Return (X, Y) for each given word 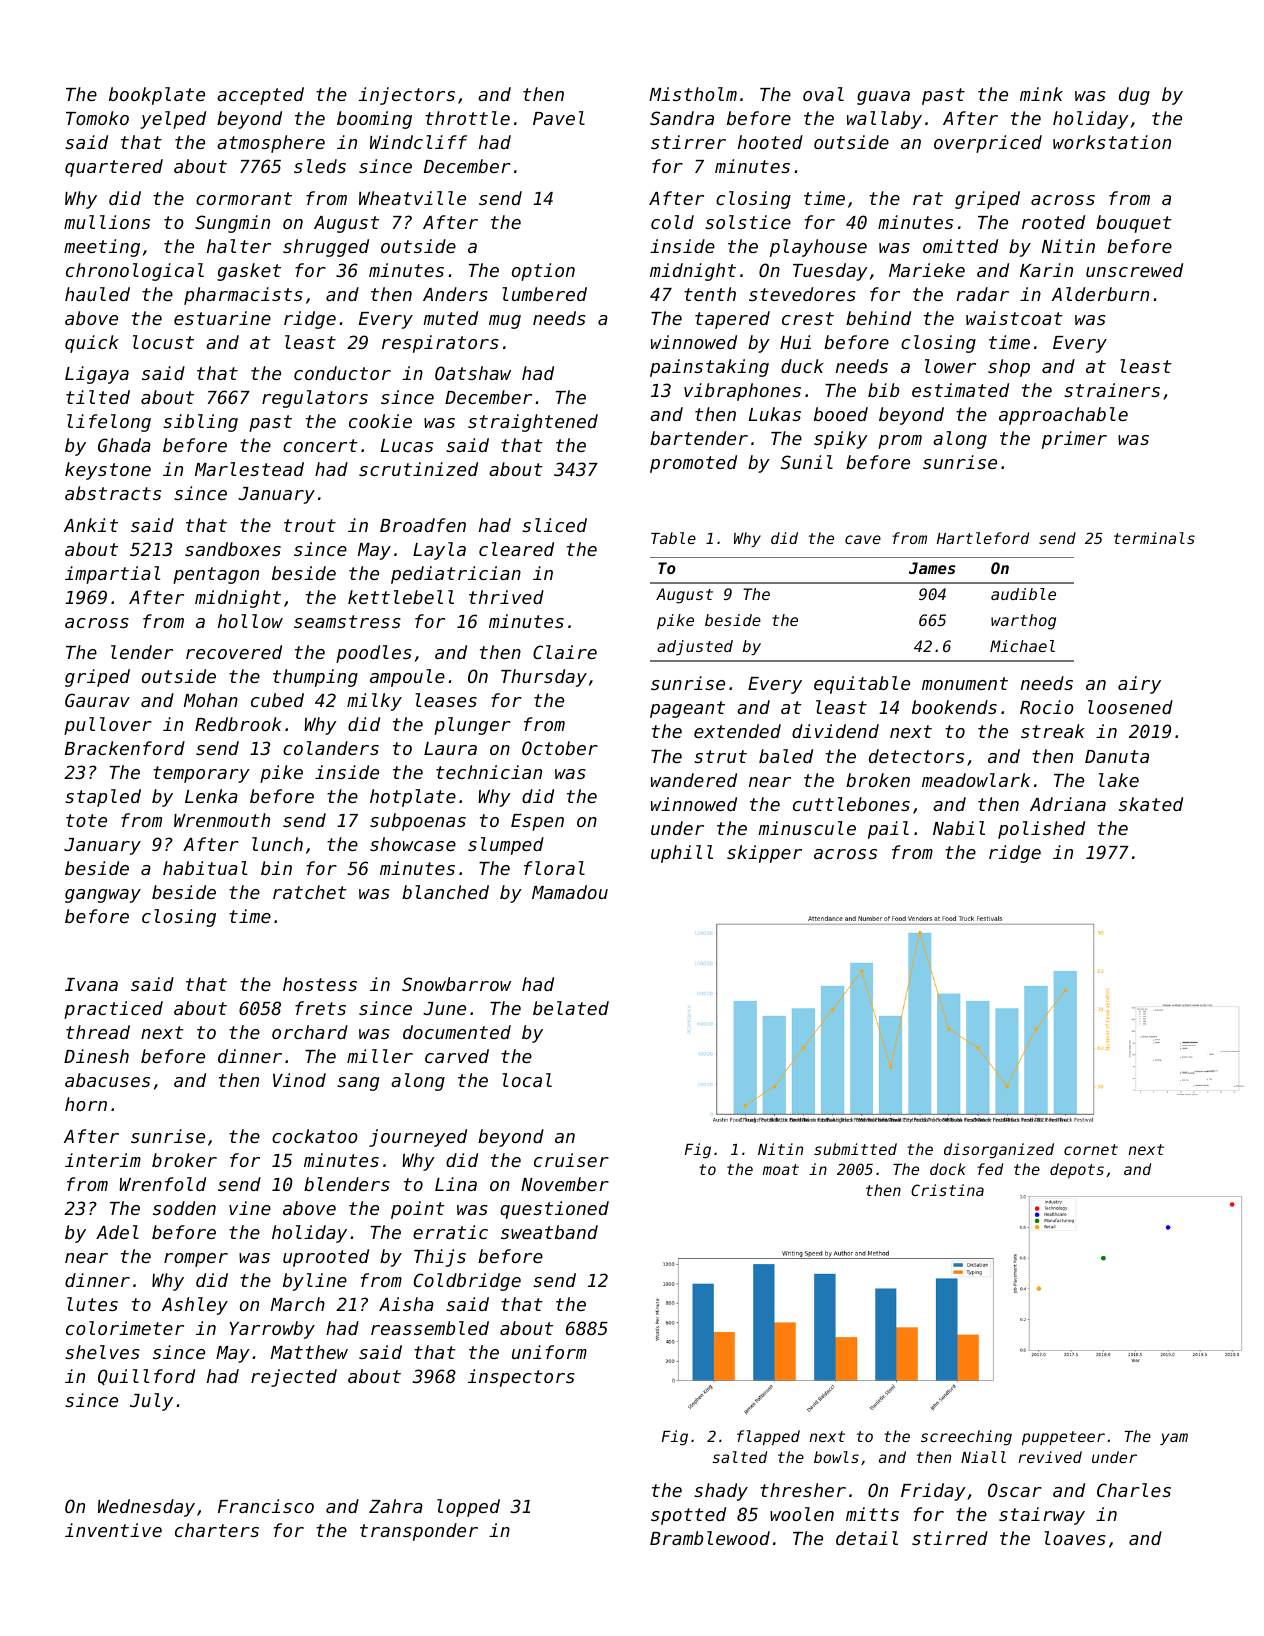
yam (1174, 1439)
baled (786, 756)
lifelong (109, 423)
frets (320, 1008)
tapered (732, 320)
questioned (554, 1210)
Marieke (927, 270)
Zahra (396, 1506)
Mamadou (570, 892)
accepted (260, 96)
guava (883, 98)
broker (184, 1160)
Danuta (1117, 756)
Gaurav (97, 700)
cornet (1091, 1149)
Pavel (559, 118)
